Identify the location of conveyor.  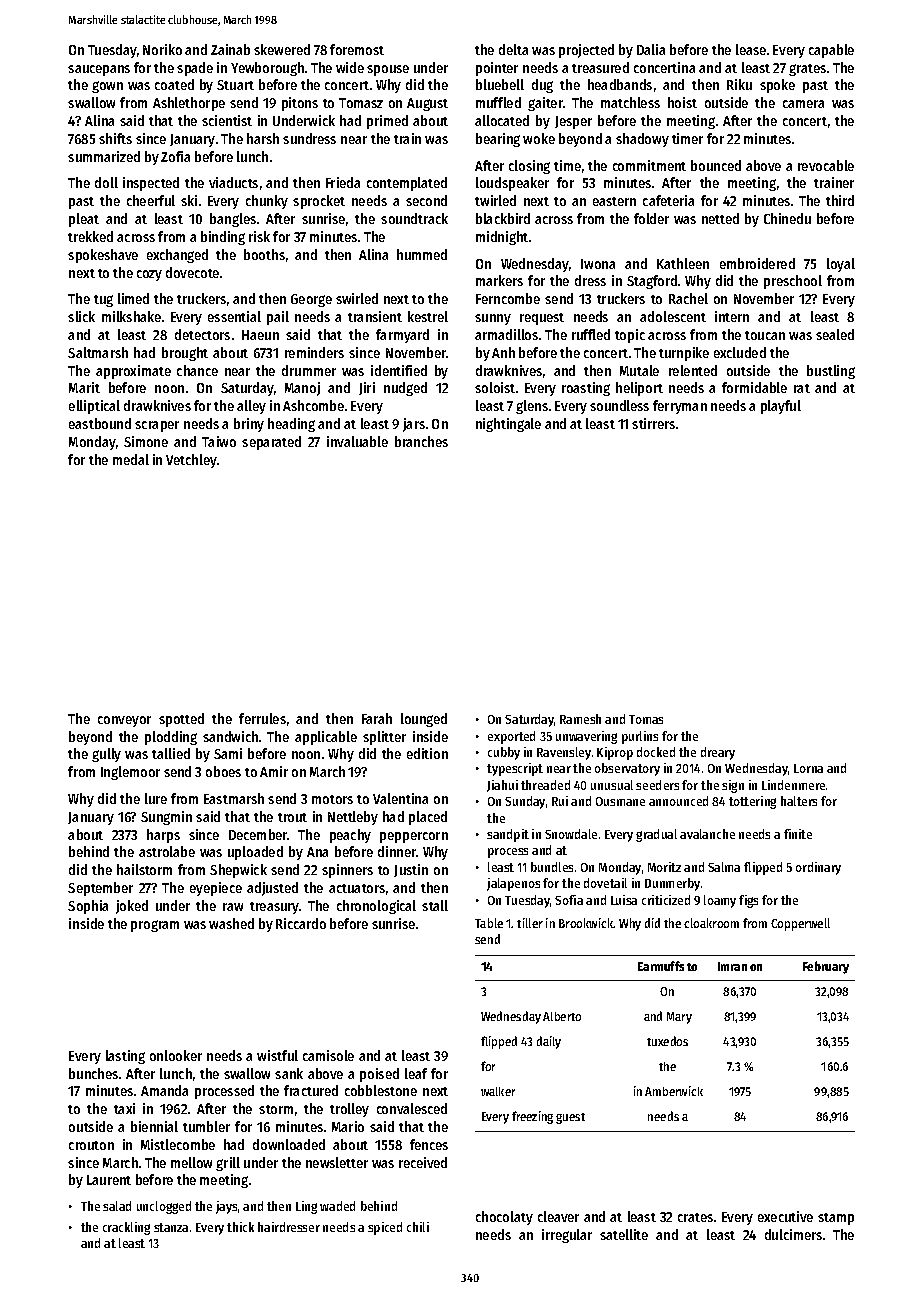
(124, 721).
